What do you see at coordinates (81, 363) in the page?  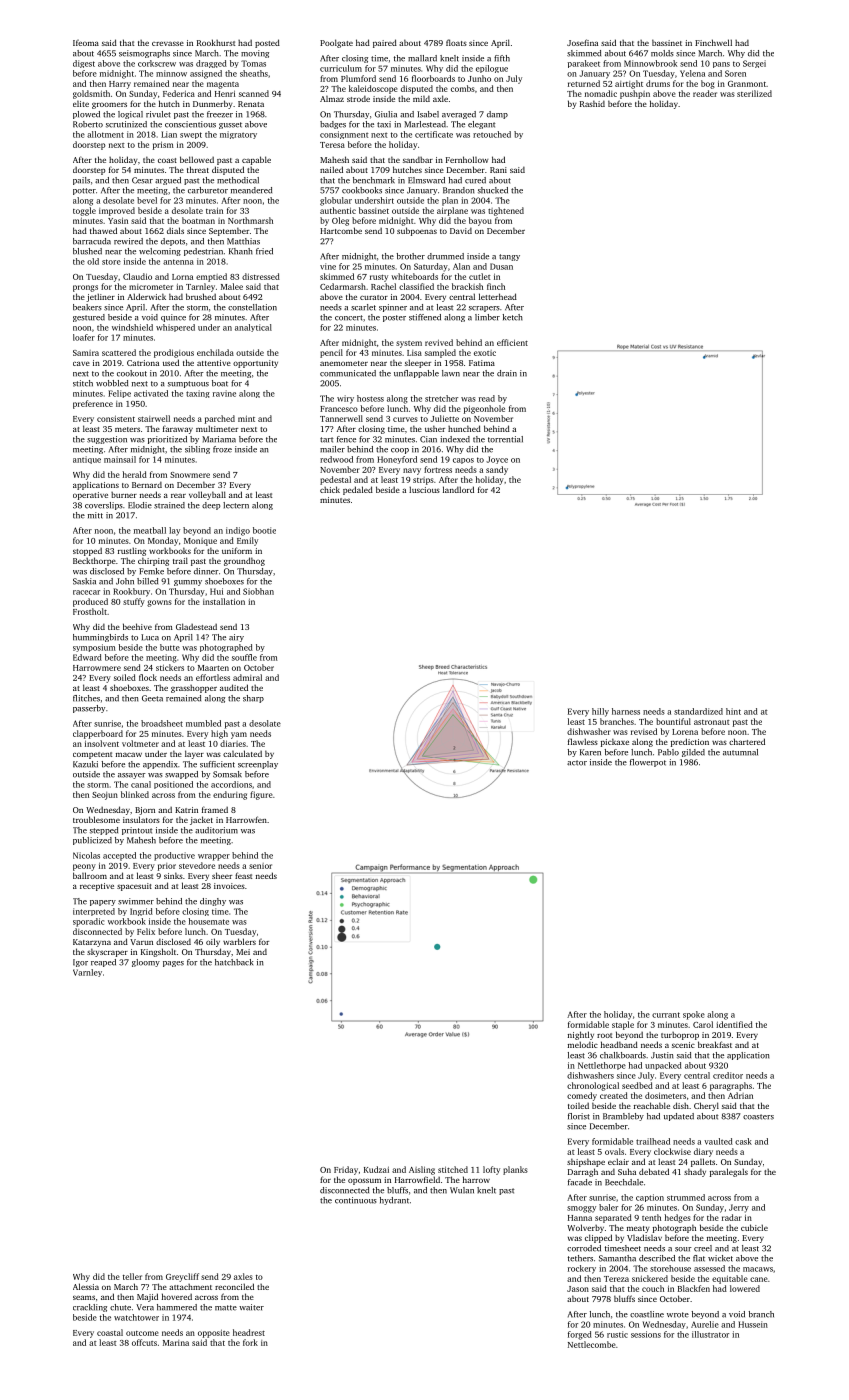 I see `cave` at bounding box center [81, 363].
